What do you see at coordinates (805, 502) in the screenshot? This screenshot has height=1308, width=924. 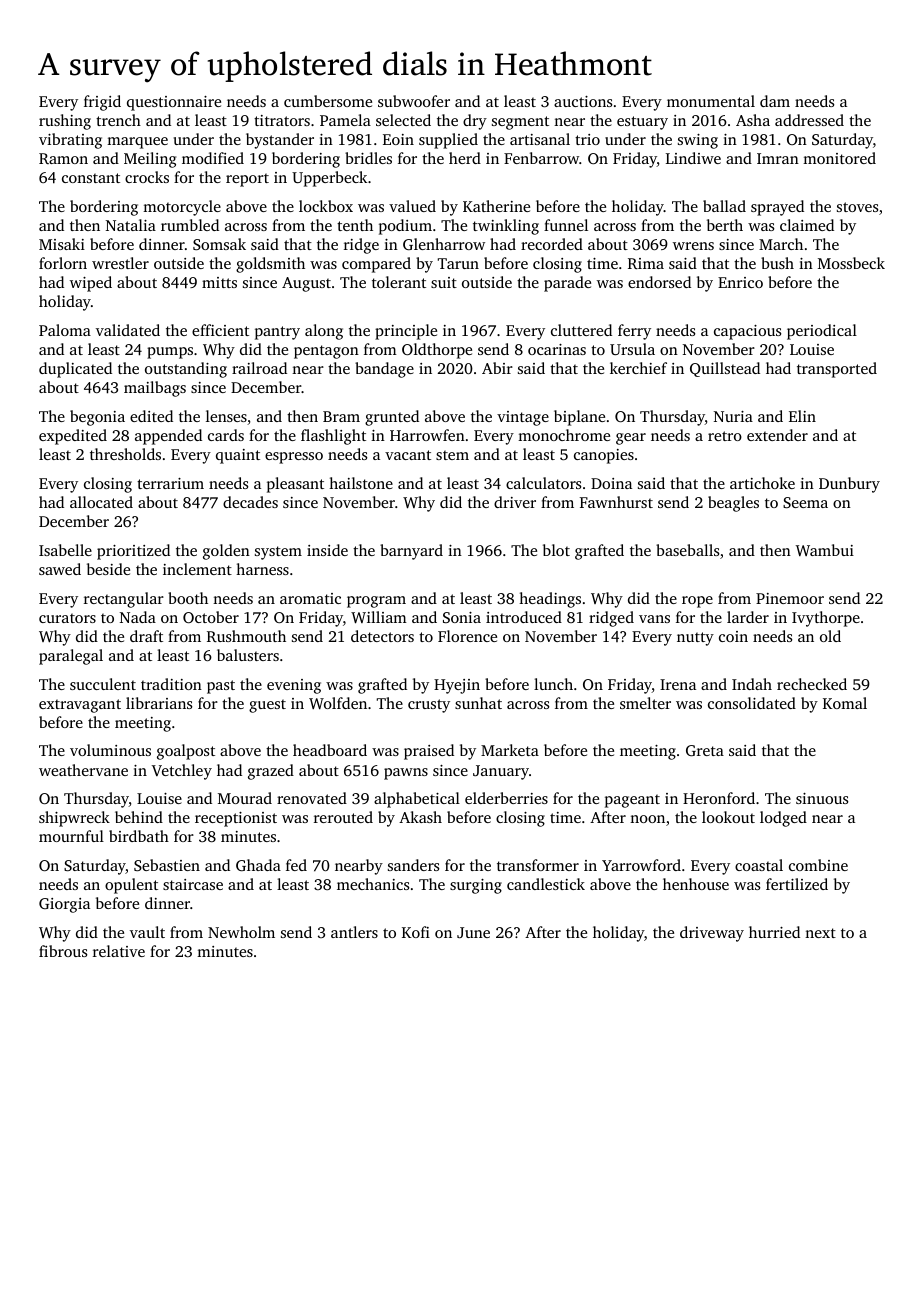 I see `Seema` at bounding box center [805, 502].
